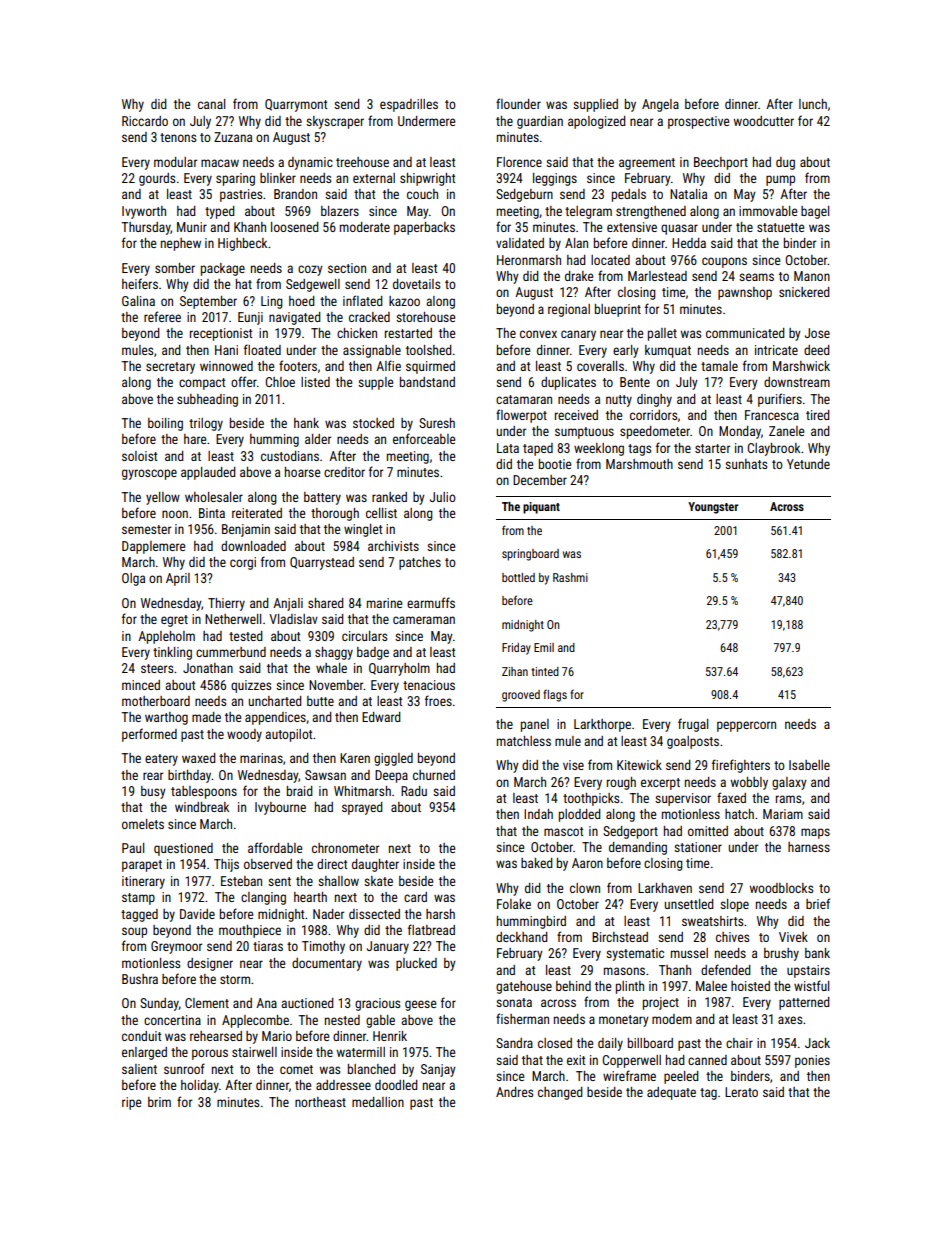  I want to click on frugal, so click(693, 725).
